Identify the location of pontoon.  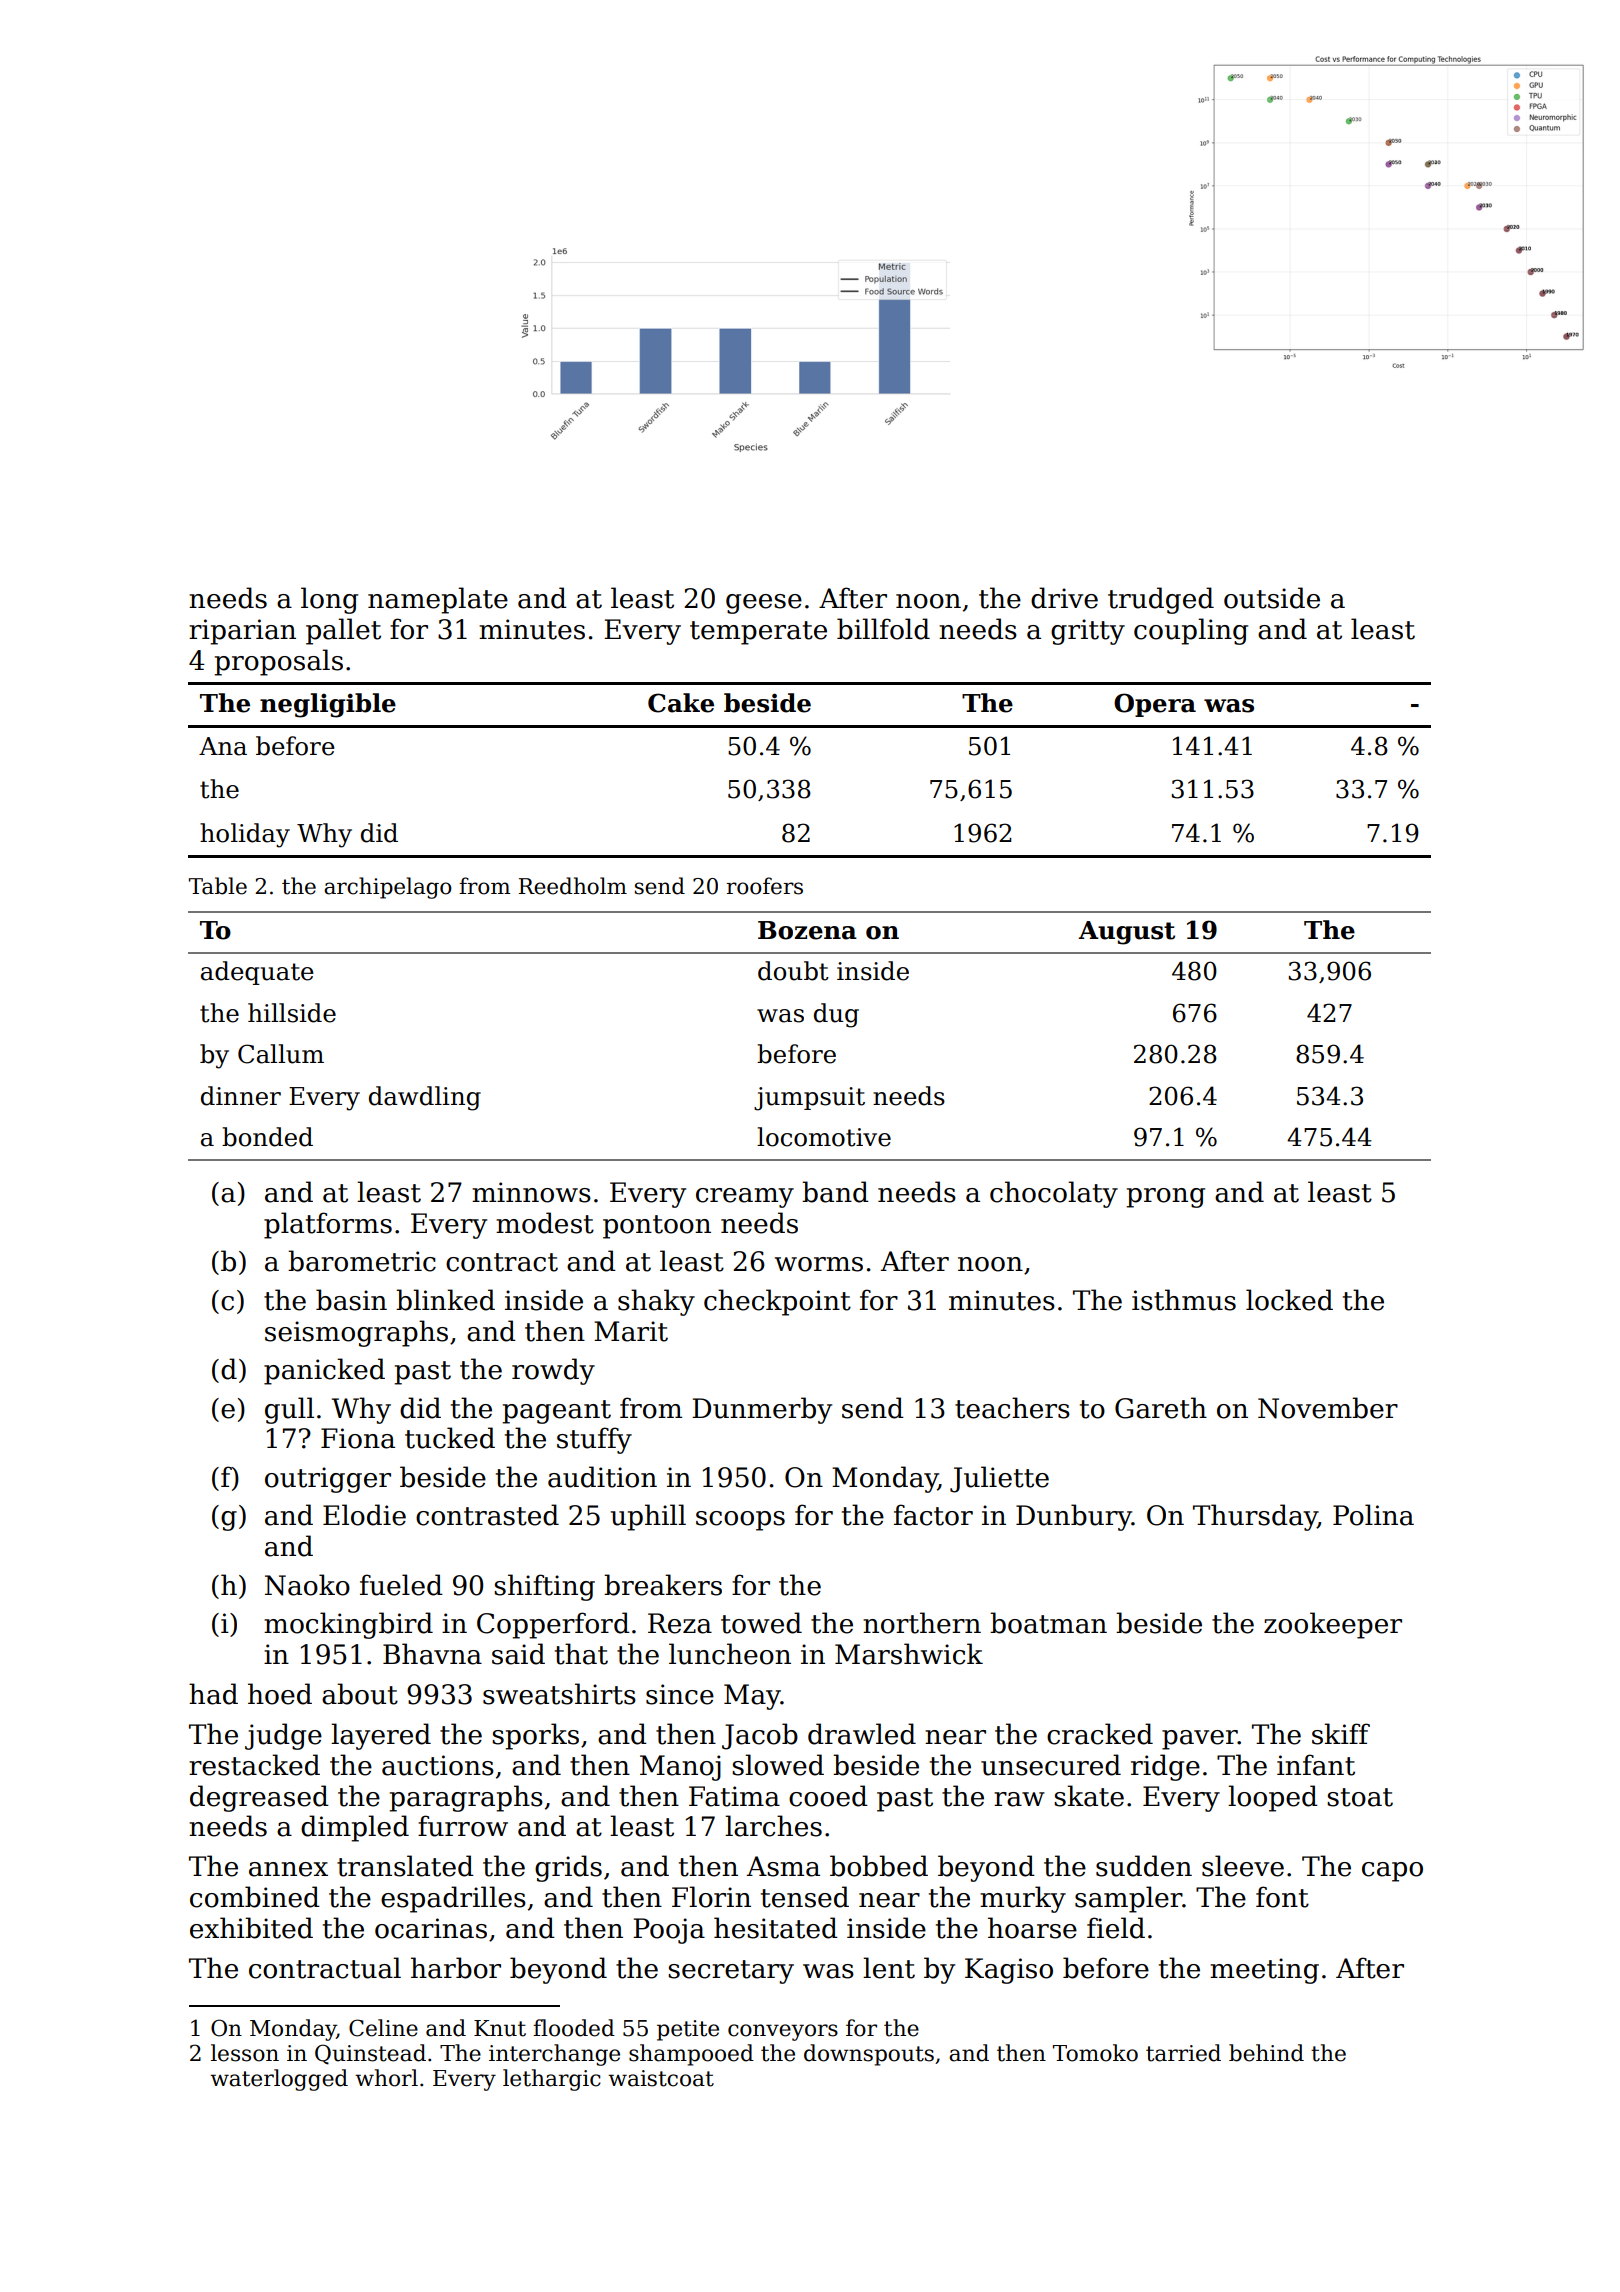
(657, 1227).
